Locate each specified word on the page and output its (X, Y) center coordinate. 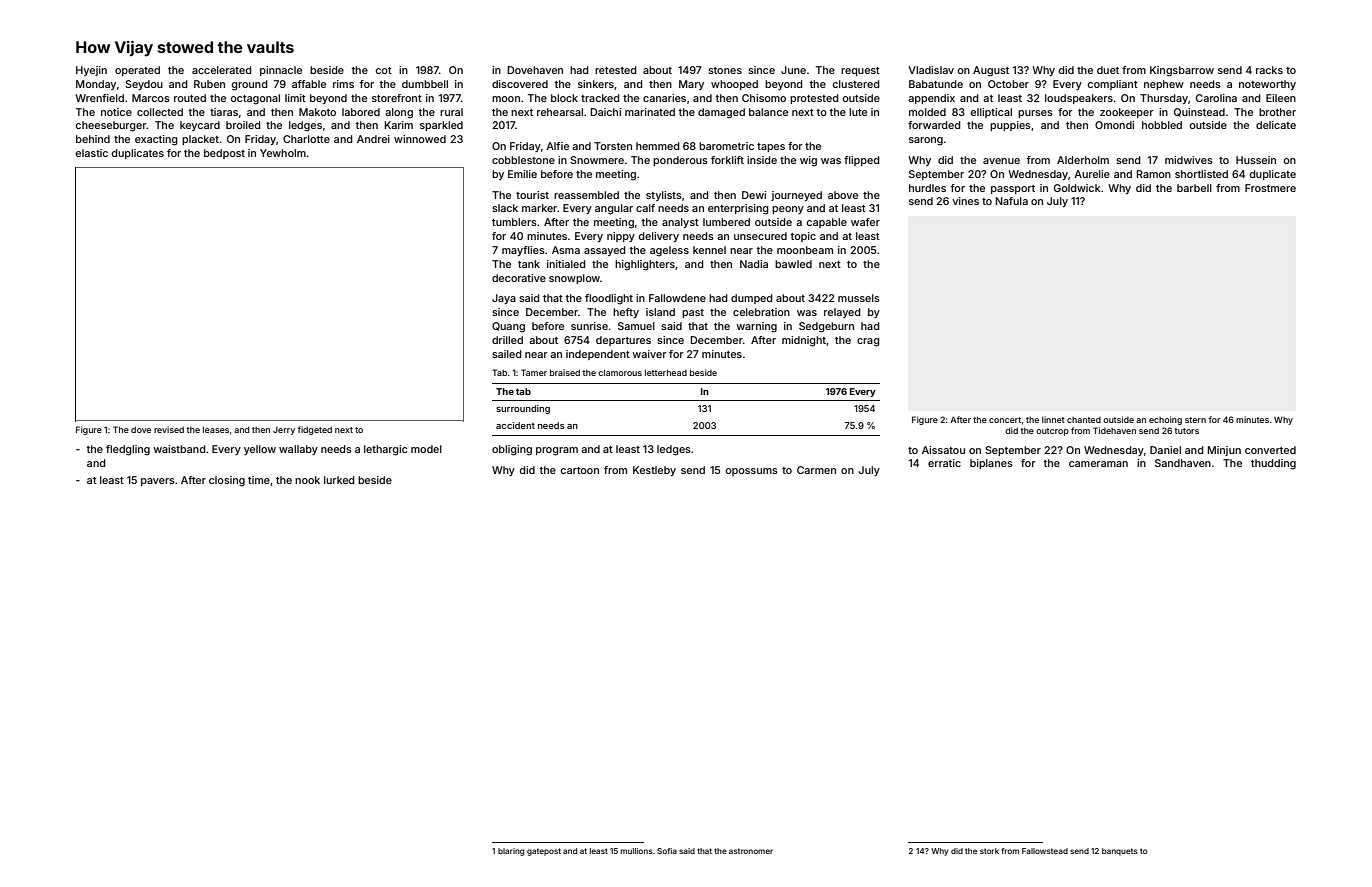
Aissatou (943, 450)
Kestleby (654, 471)
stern (1195, 420)
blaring (511, 852)
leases (216, 429)
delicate (1276, 125)
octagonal (255, 99)
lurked (339, 480)
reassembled (586, 195)
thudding (1273, 464)
